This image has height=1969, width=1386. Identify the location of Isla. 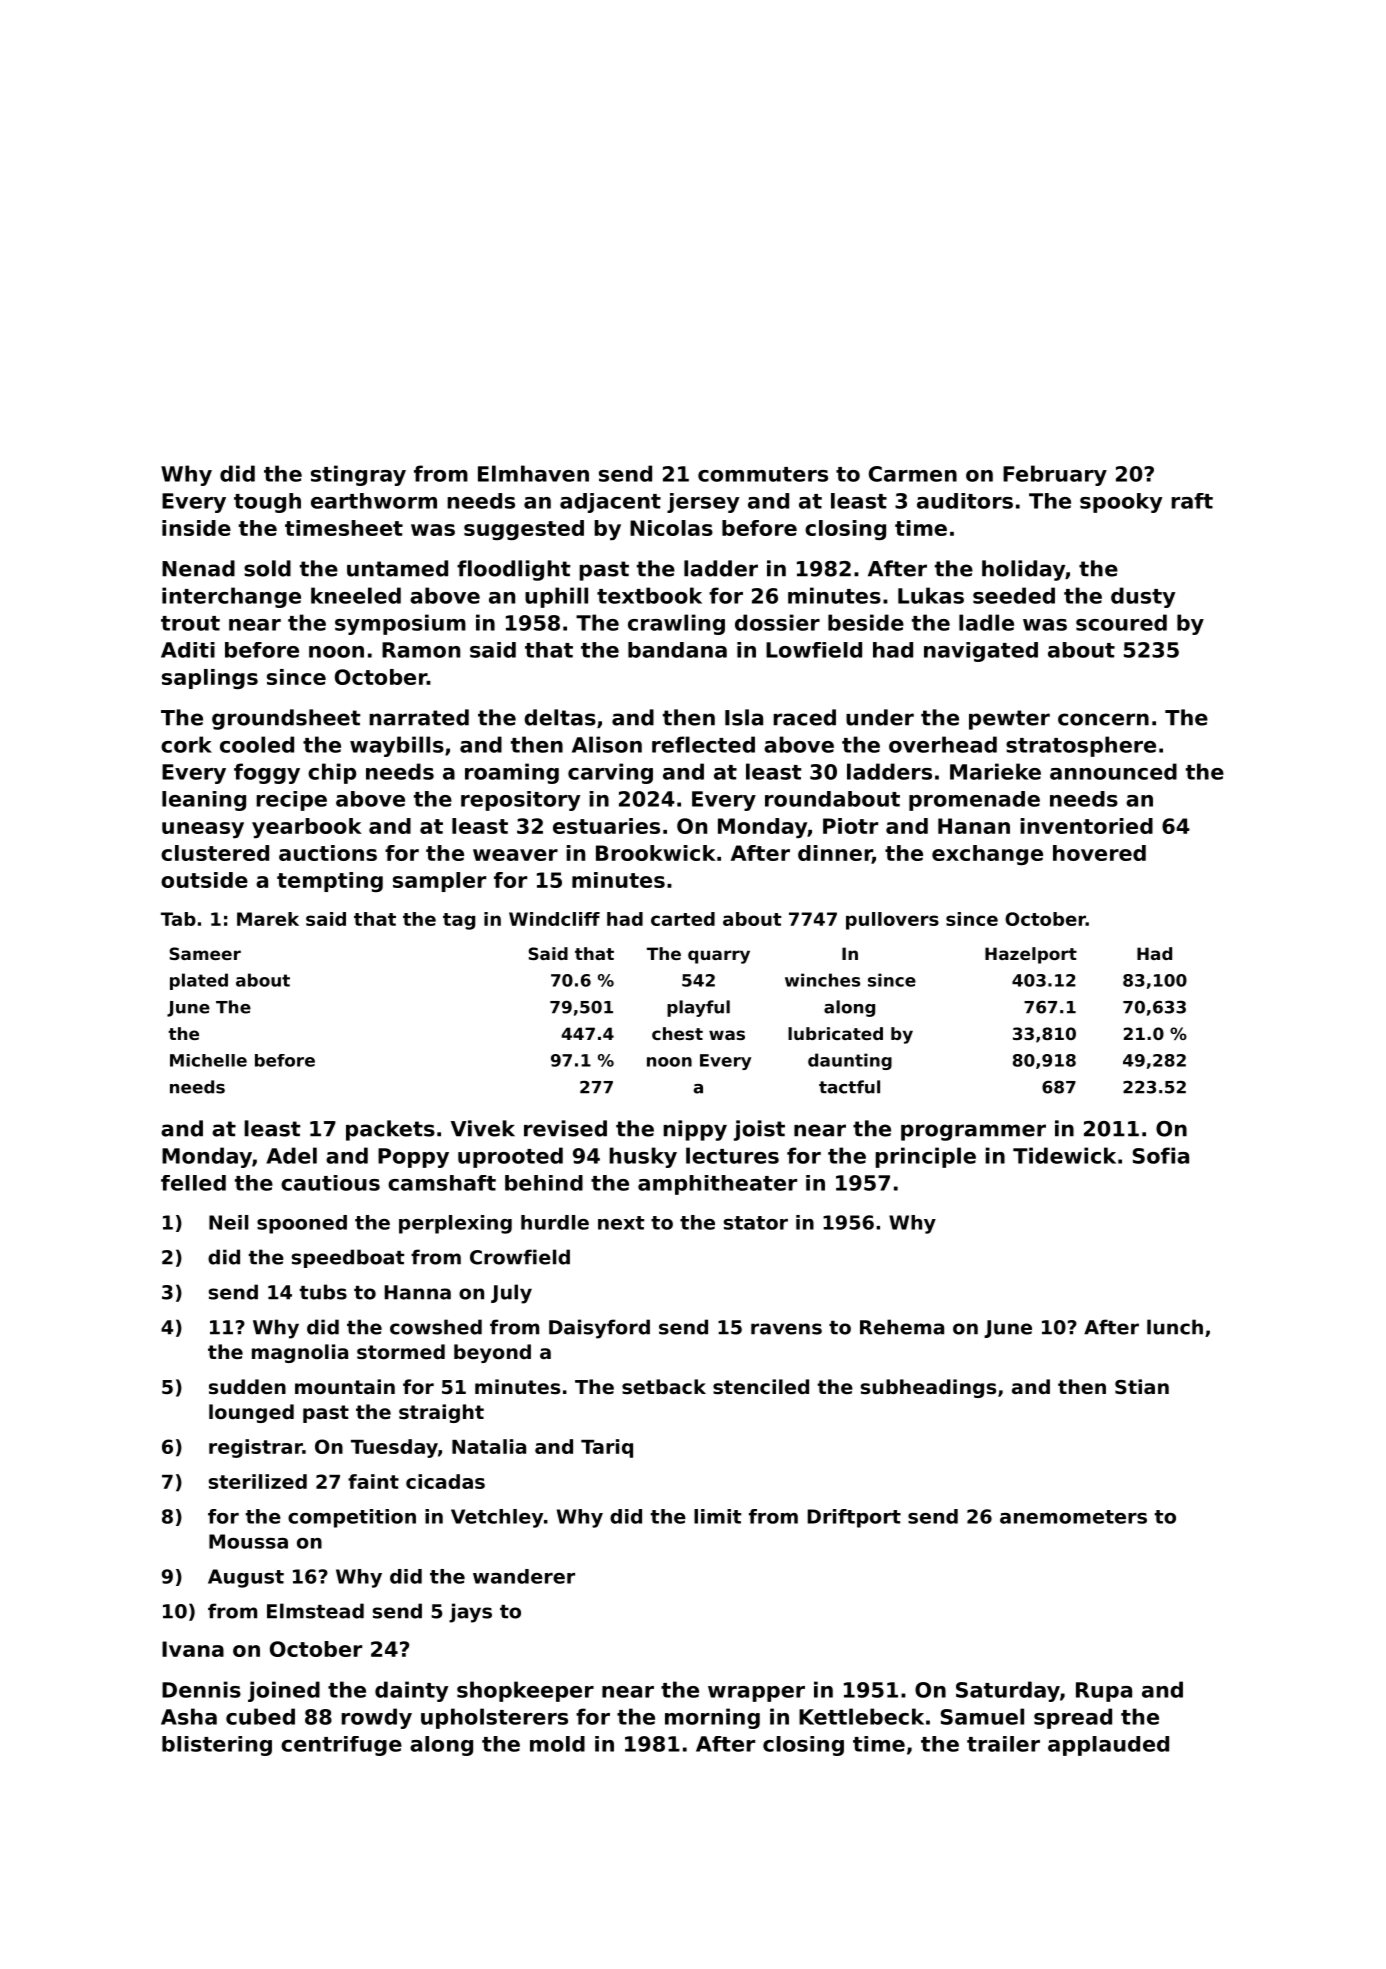
(744, 717).
